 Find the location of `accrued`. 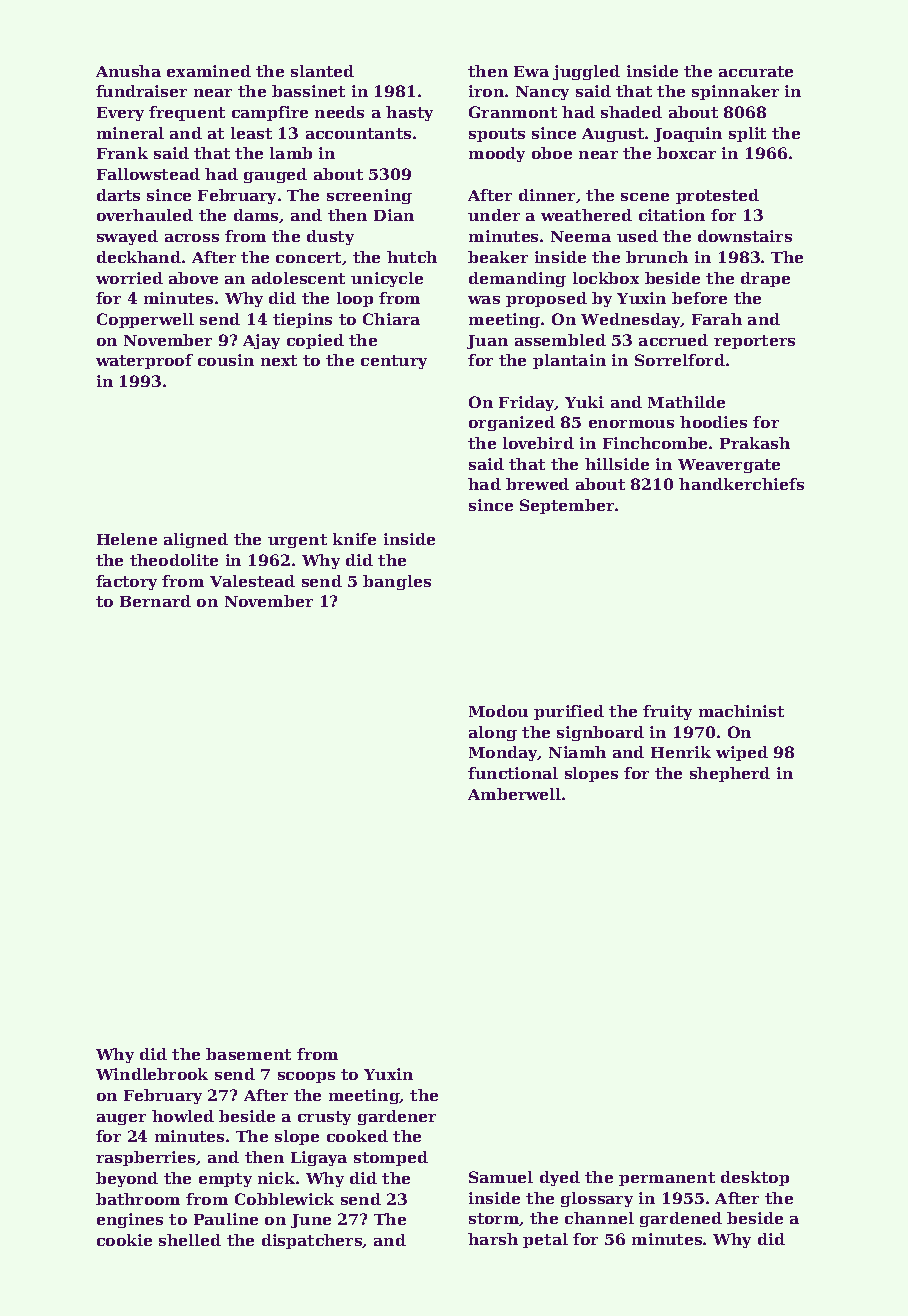

accrued is located at coordinates (673, 340).
